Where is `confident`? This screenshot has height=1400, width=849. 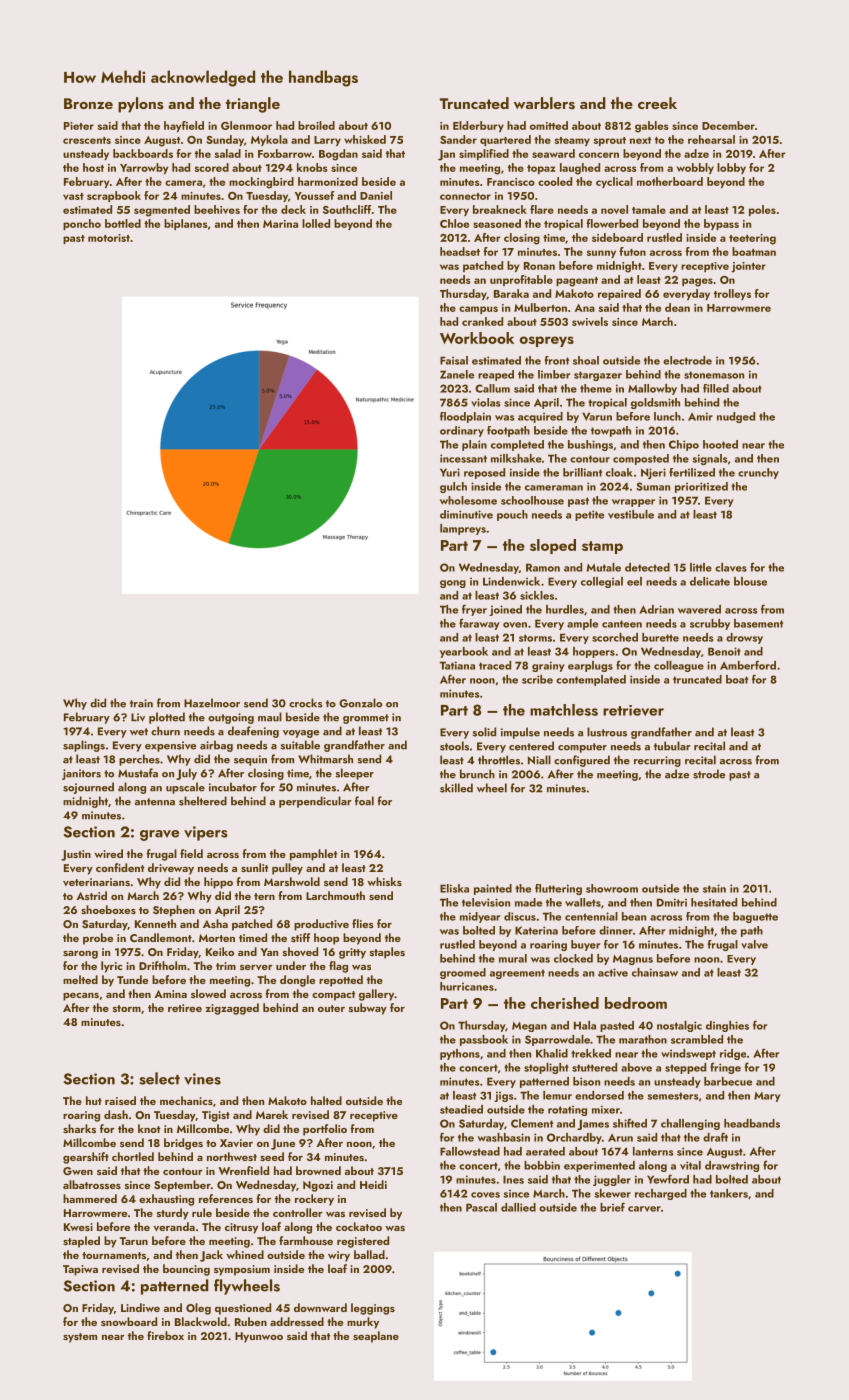 confident is located at coordinates (120, 867).
